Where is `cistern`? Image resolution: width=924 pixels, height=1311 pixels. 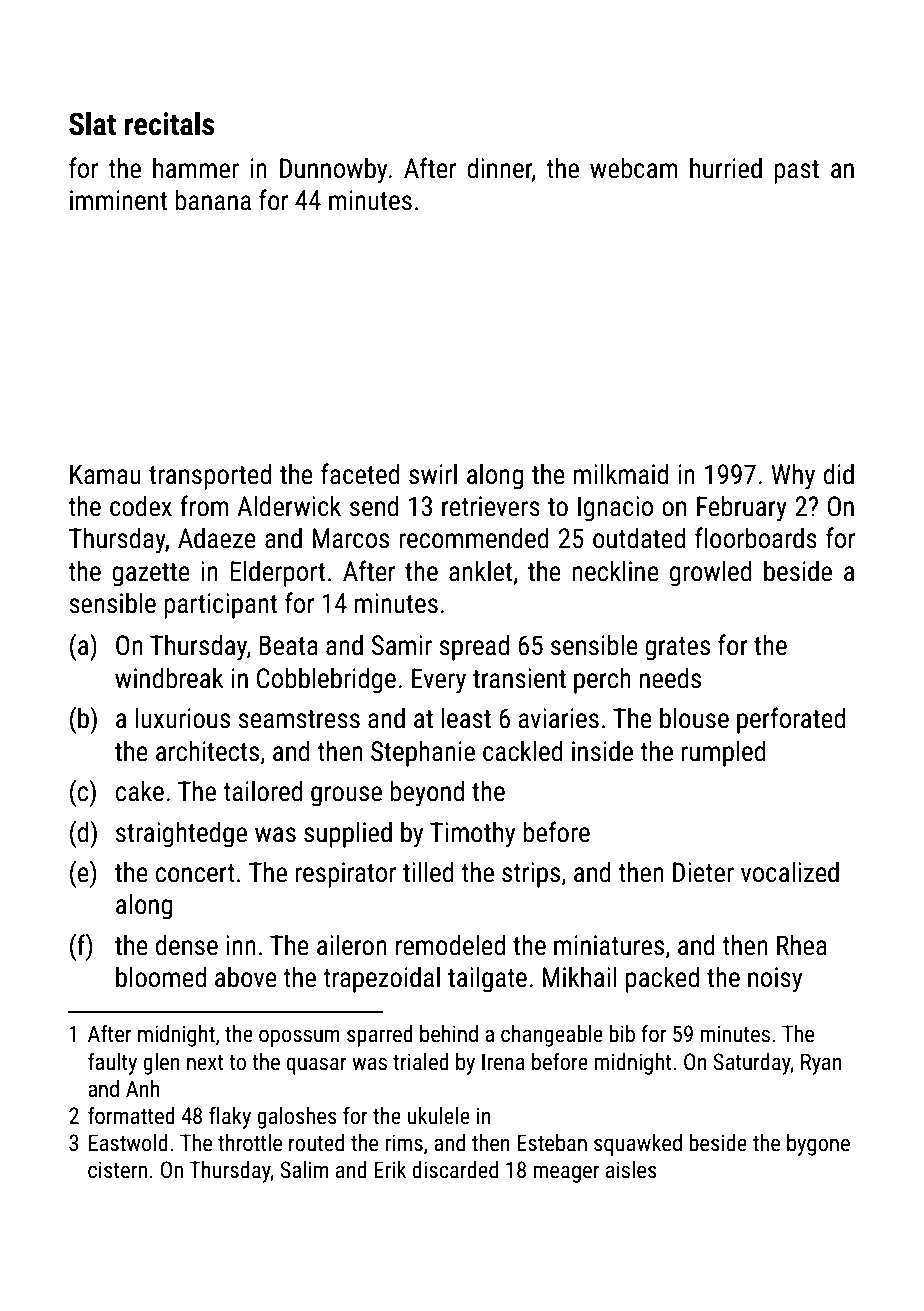
cistern is located at coordinates (117, 1170).
